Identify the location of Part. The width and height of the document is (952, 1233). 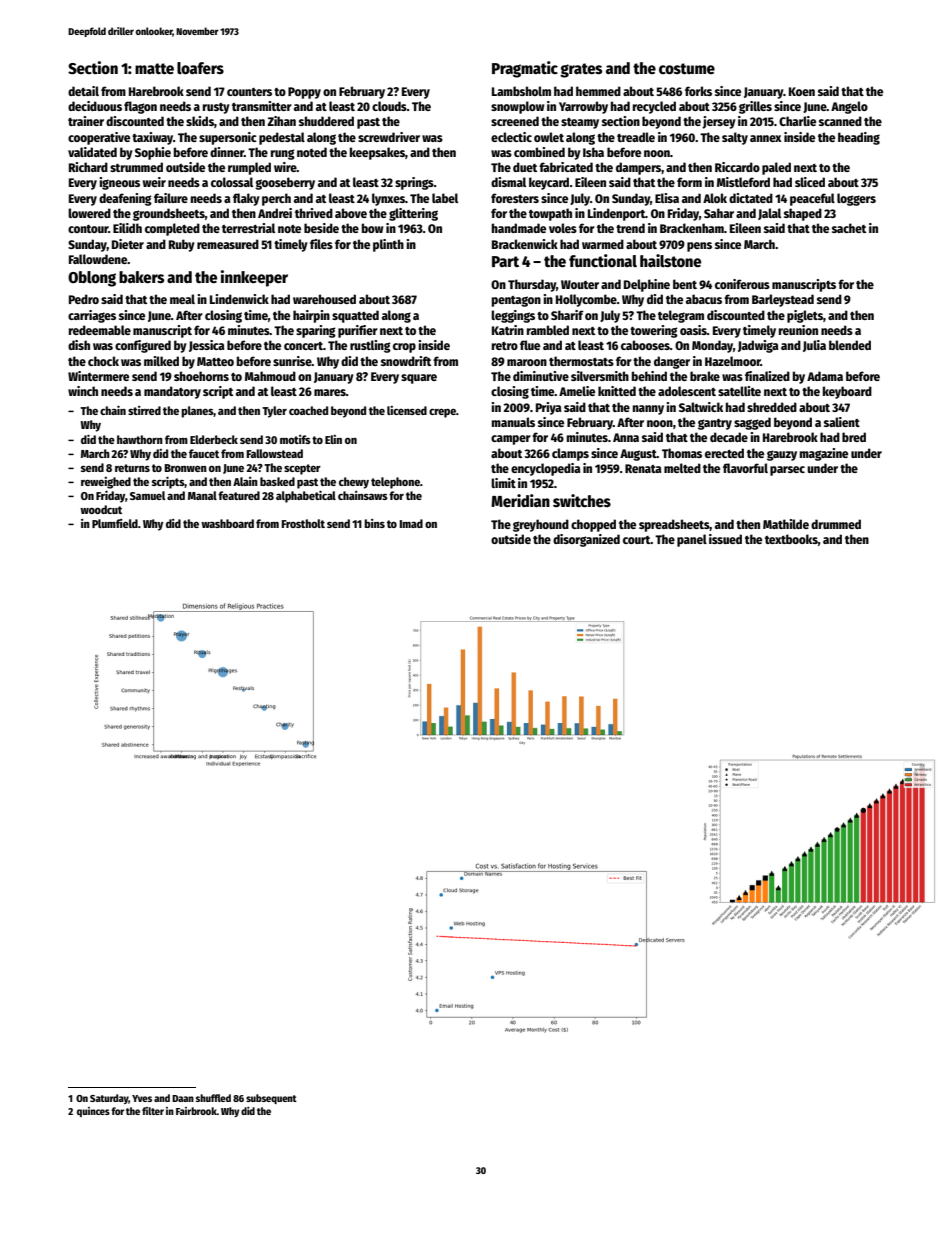
(505, 261).
